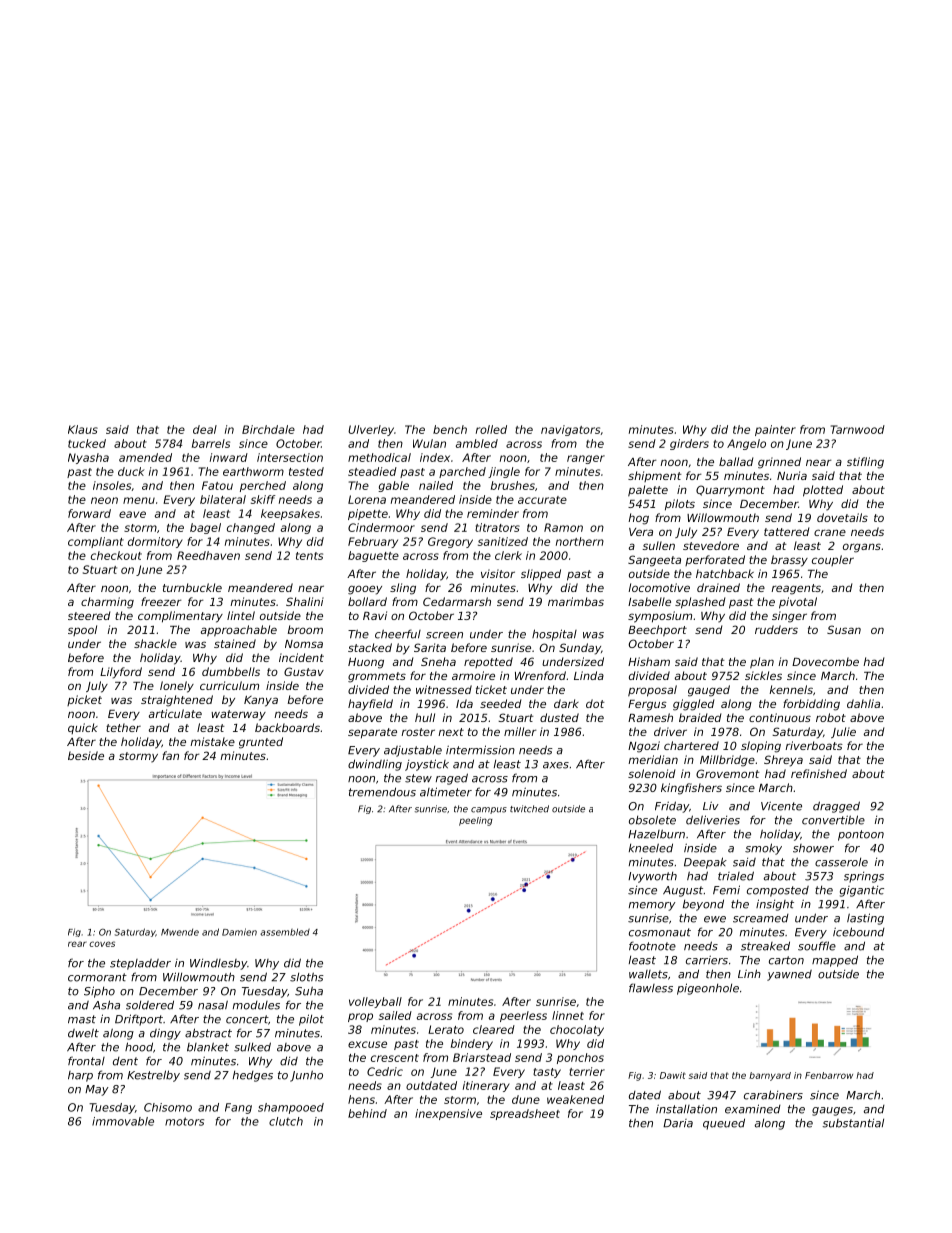 Image resolution: width=952 pixels, height=1233 pixels. I want to click on bilateral, so click(223, 499).
